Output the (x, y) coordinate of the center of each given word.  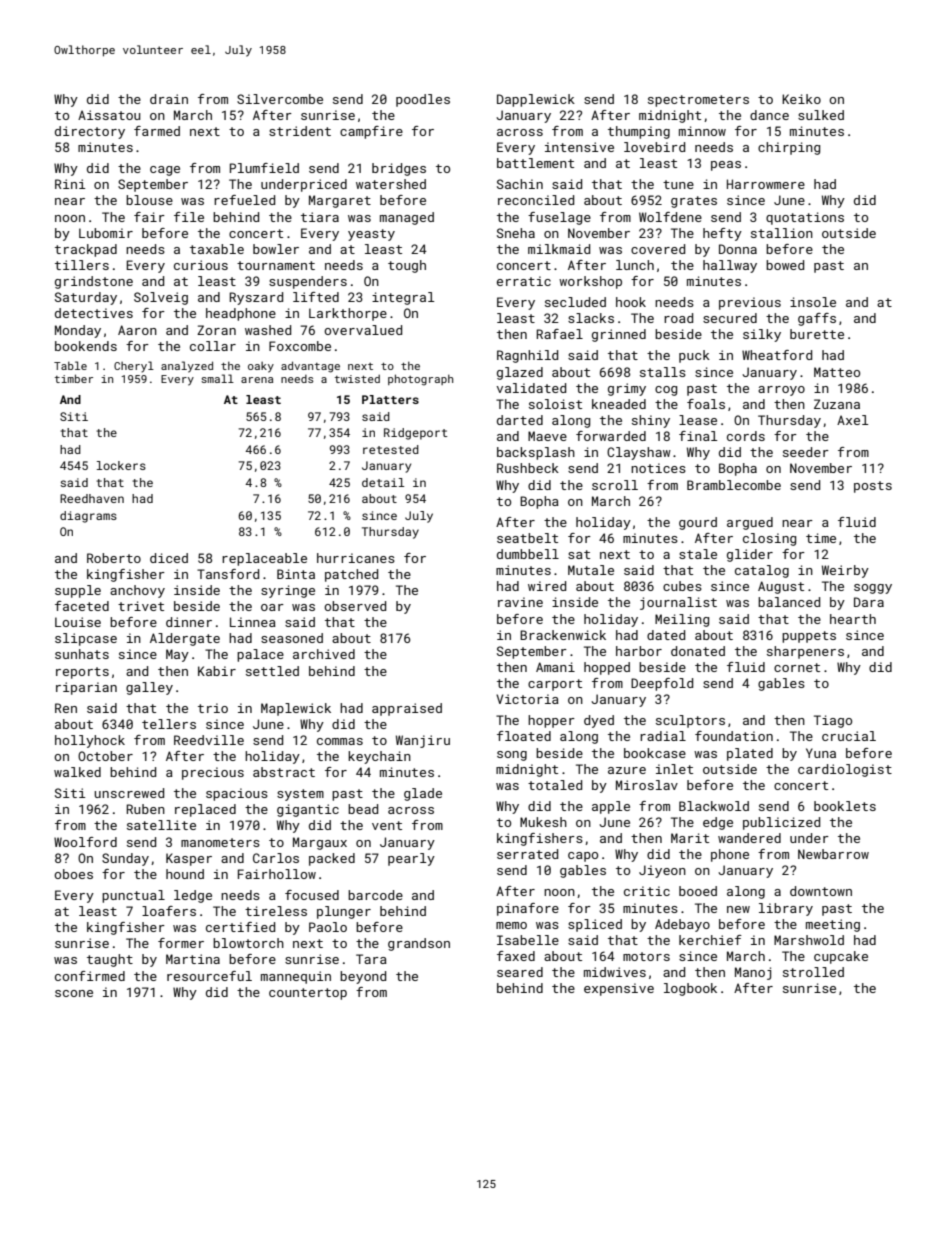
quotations (805, 218)
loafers (169, 911)
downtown (821, 891)
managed (407, 218)
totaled (555, 785)
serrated (527, 854)
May (177, 655)
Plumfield (264, 168)
